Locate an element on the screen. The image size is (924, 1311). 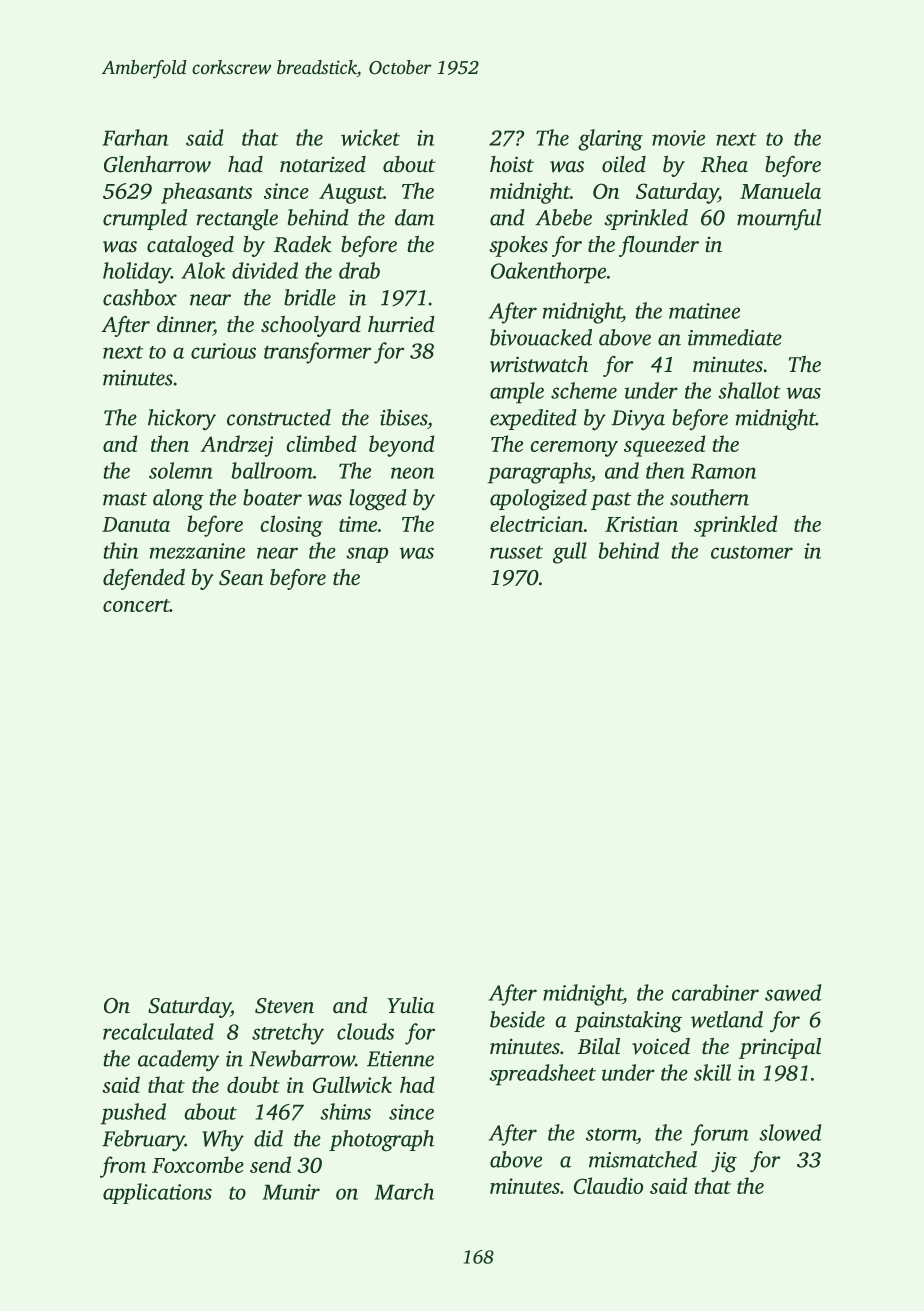
pushed is located at coordinates (133, 1114).
